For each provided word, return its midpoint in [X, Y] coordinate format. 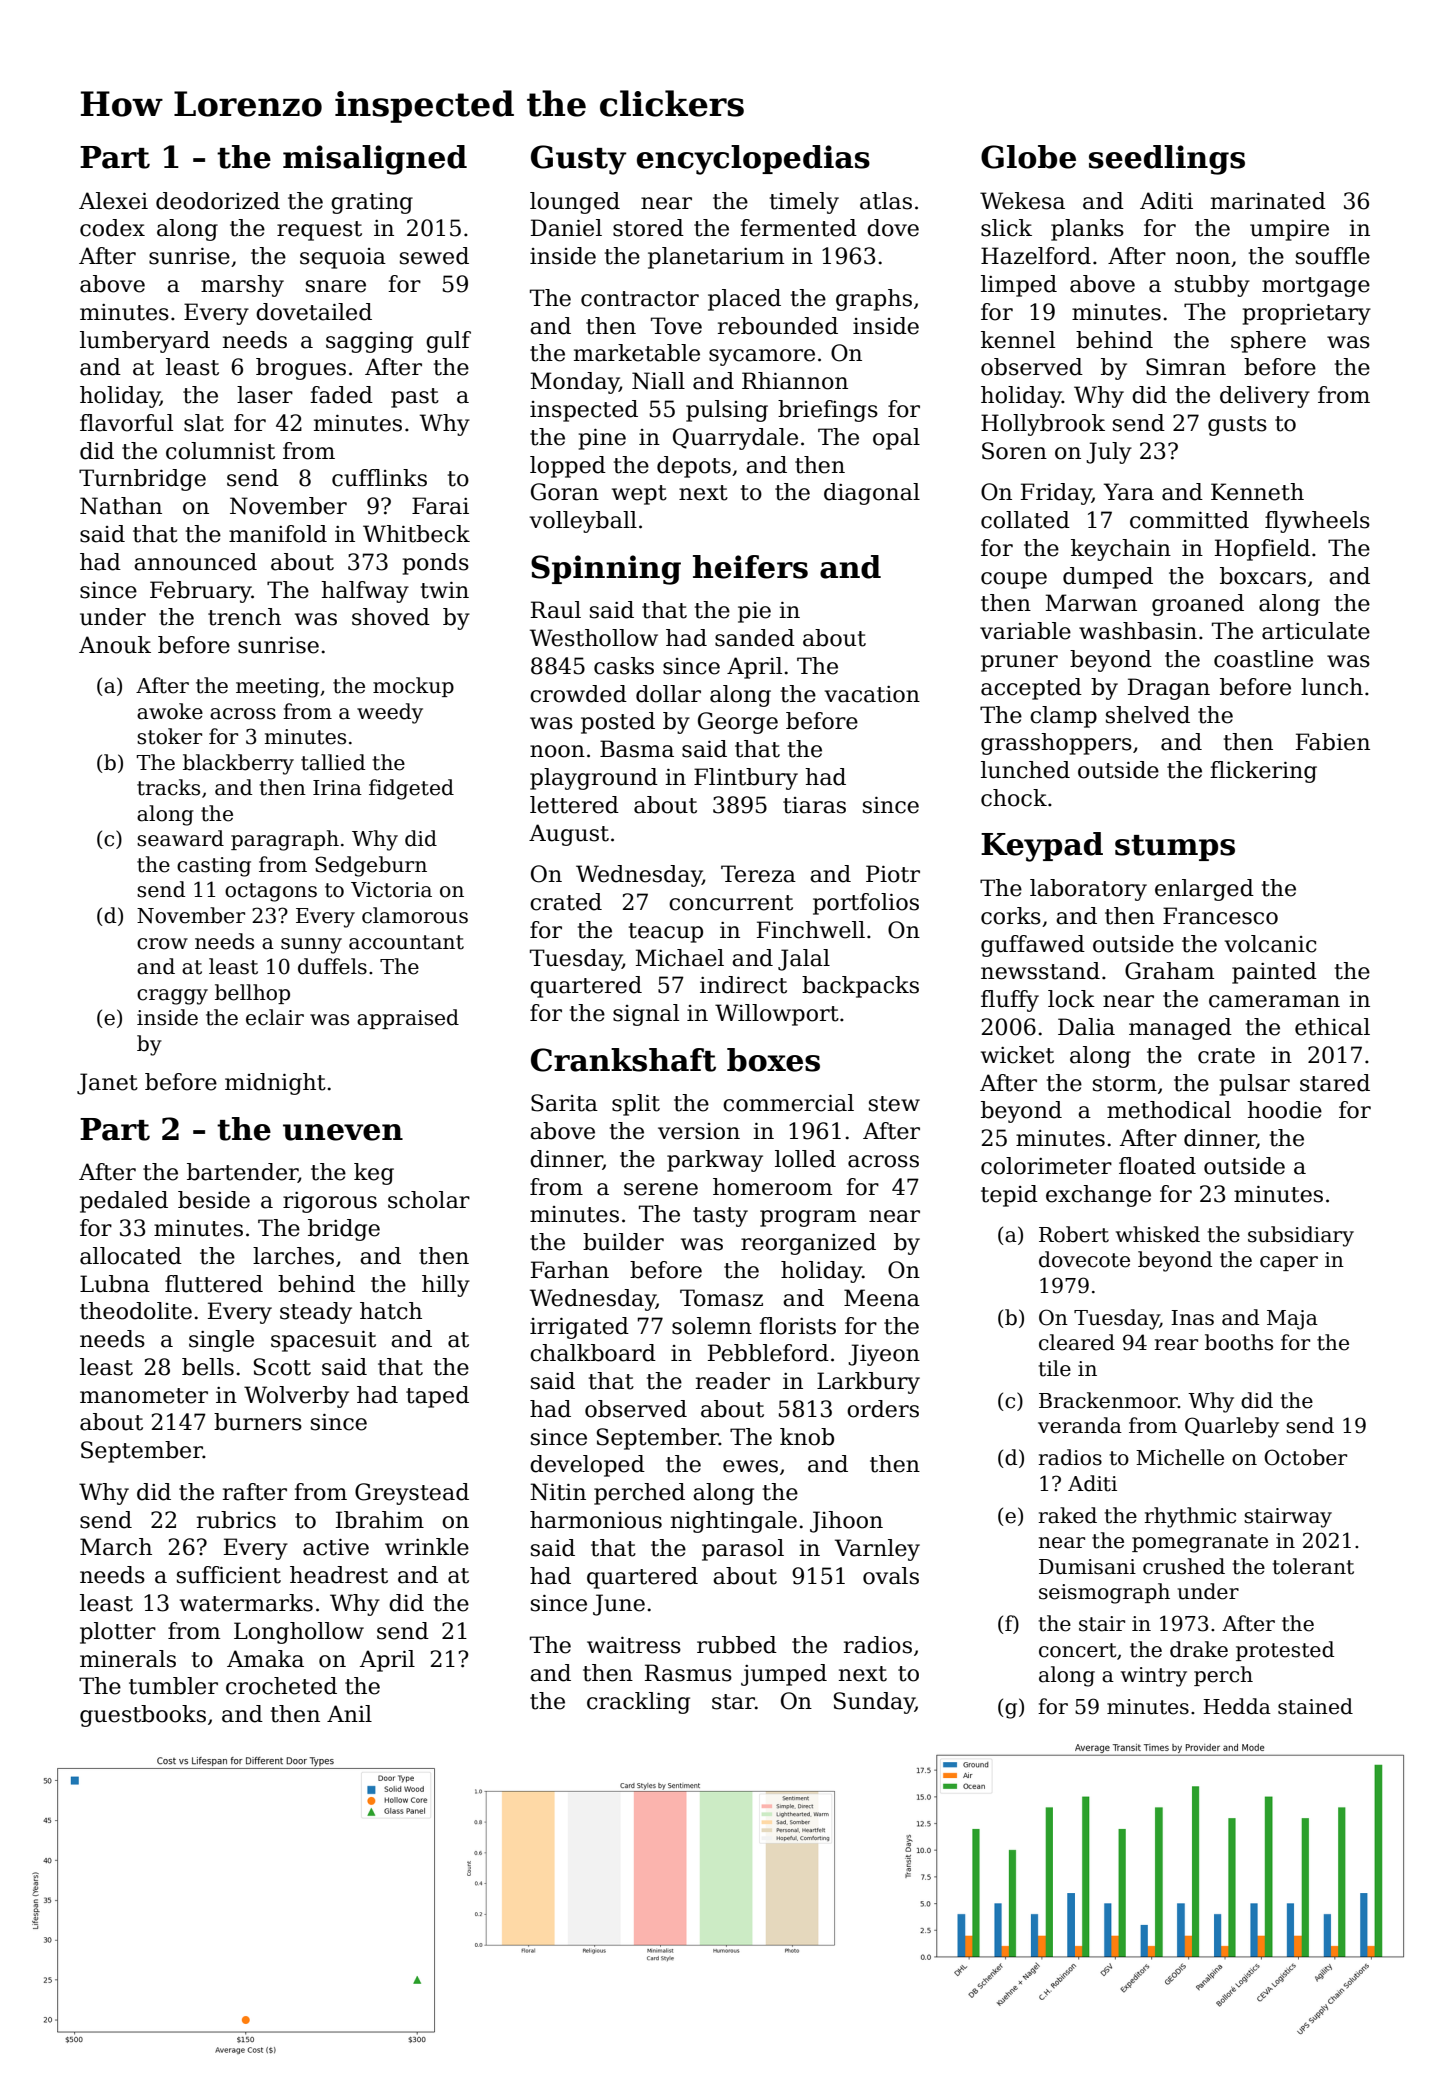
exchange [1098, 1196]
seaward [180, 838]
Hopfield [1262, 550]
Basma [637, 749]
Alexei [113, 201]
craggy [172, 997]
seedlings [1167, 160]
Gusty [579, 160]
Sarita [564, 1103]
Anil [349, 1713]
